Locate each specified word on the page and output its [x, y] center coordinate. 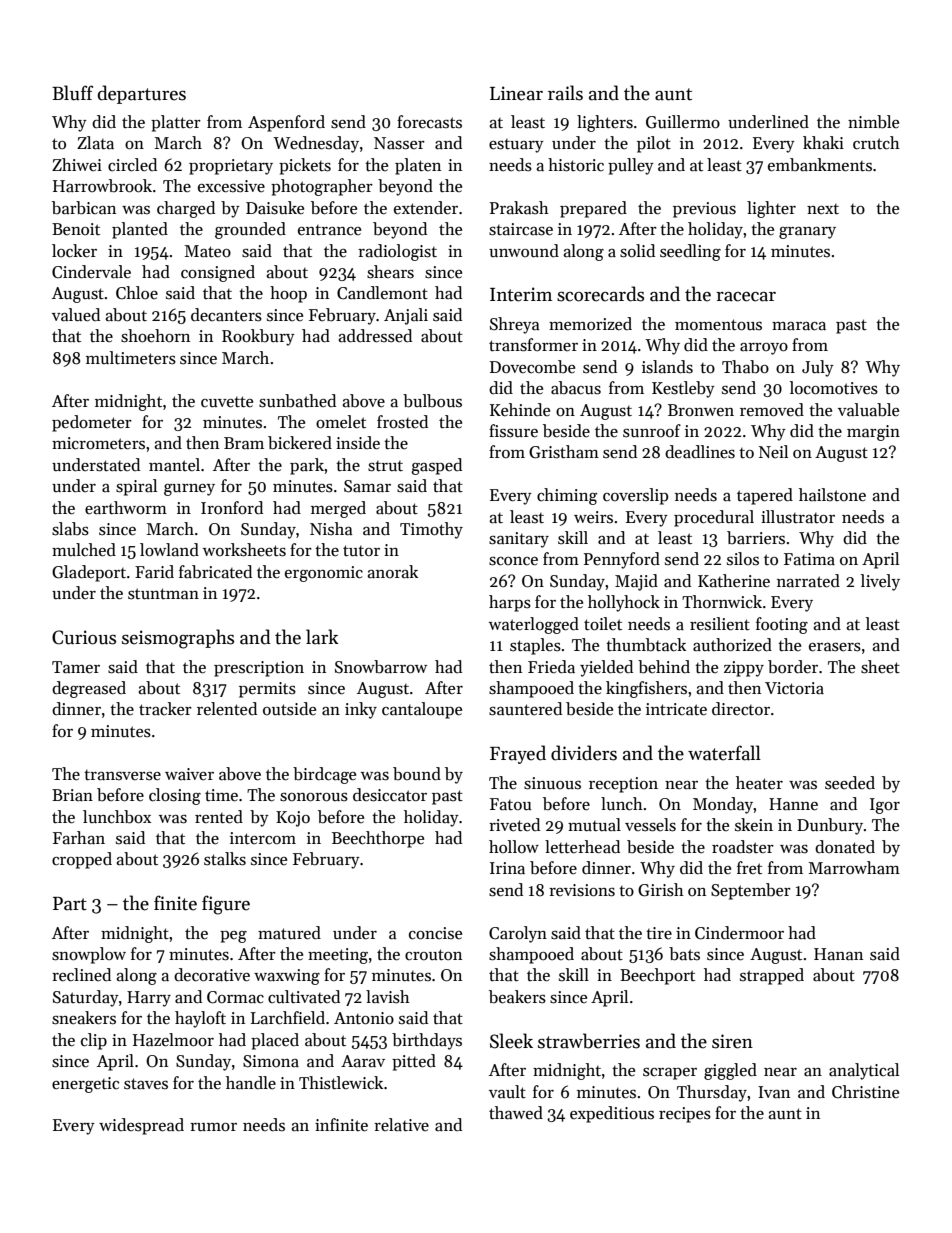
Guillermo [683, 122]
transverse [122, 775]
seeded [850, 783]
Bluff [72, 93]
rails [565, 93]
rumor [213, 1127]
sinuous [552, 783]
